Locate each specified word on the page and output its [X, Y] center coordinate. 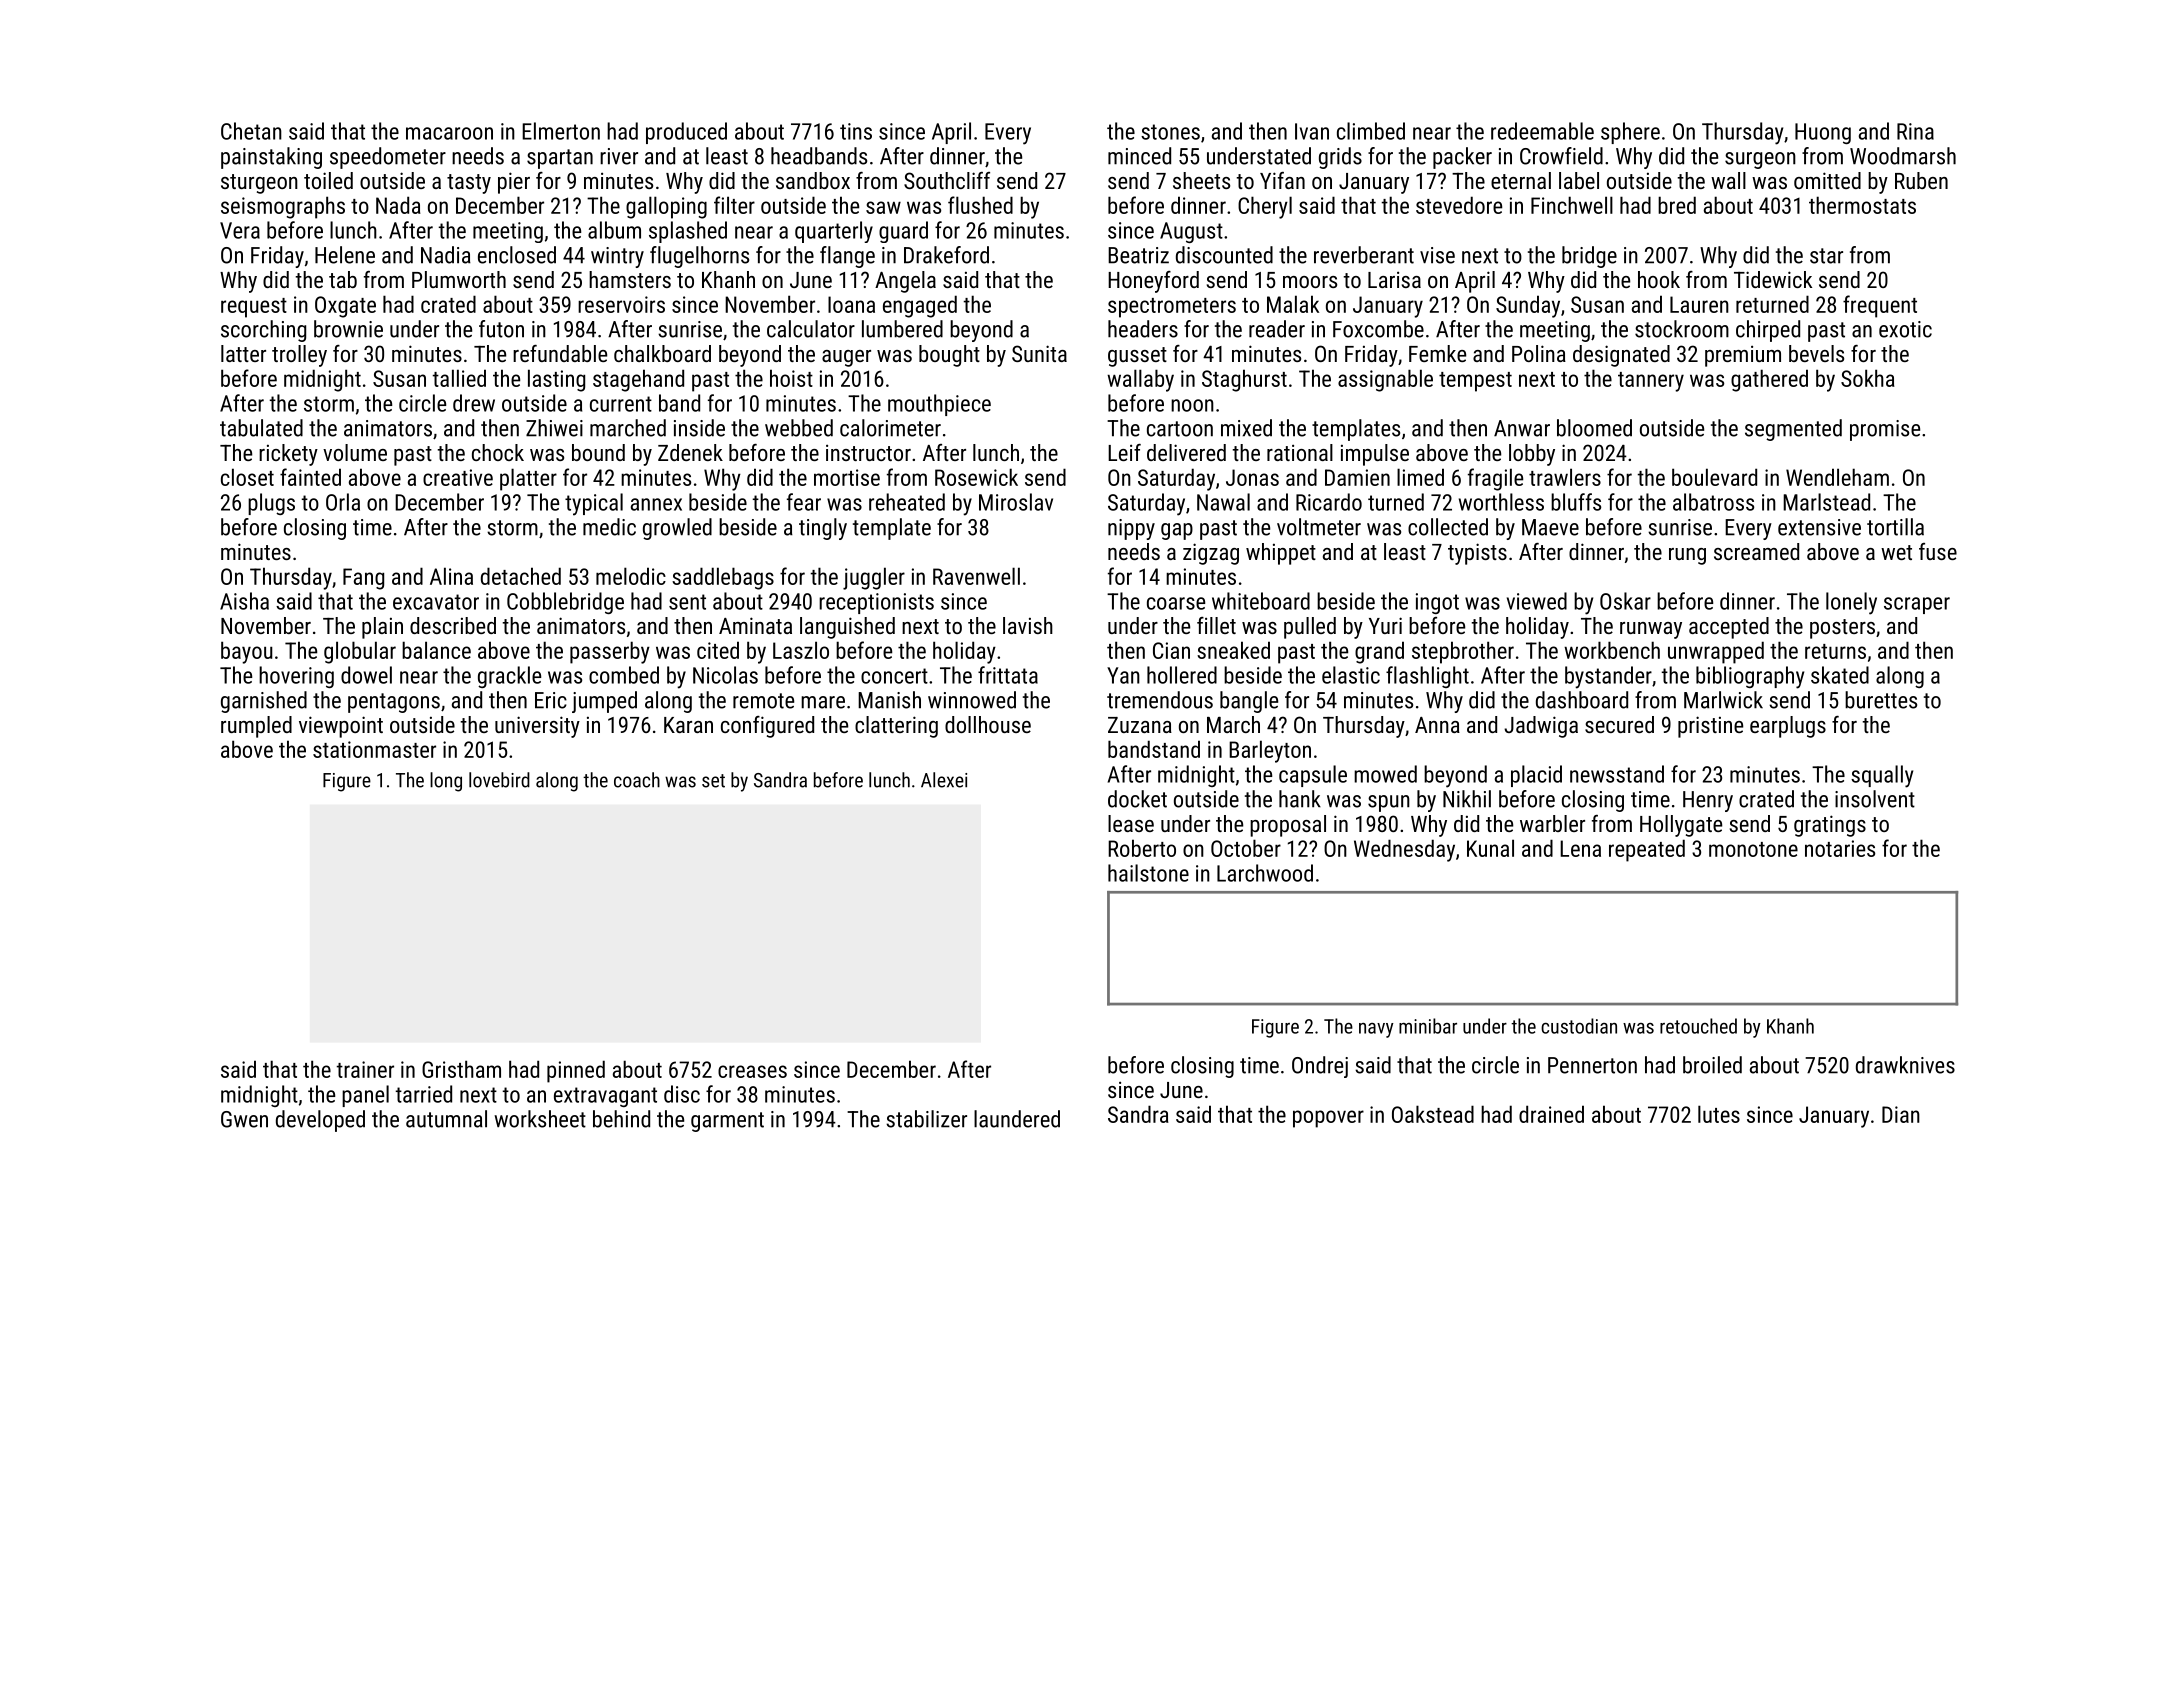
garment [727, 1122]
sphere [1630, 133]
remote [763, 701]
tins [856, 131]
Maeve [1550, 527]
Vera [240, 230]
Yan [1123, 675]
